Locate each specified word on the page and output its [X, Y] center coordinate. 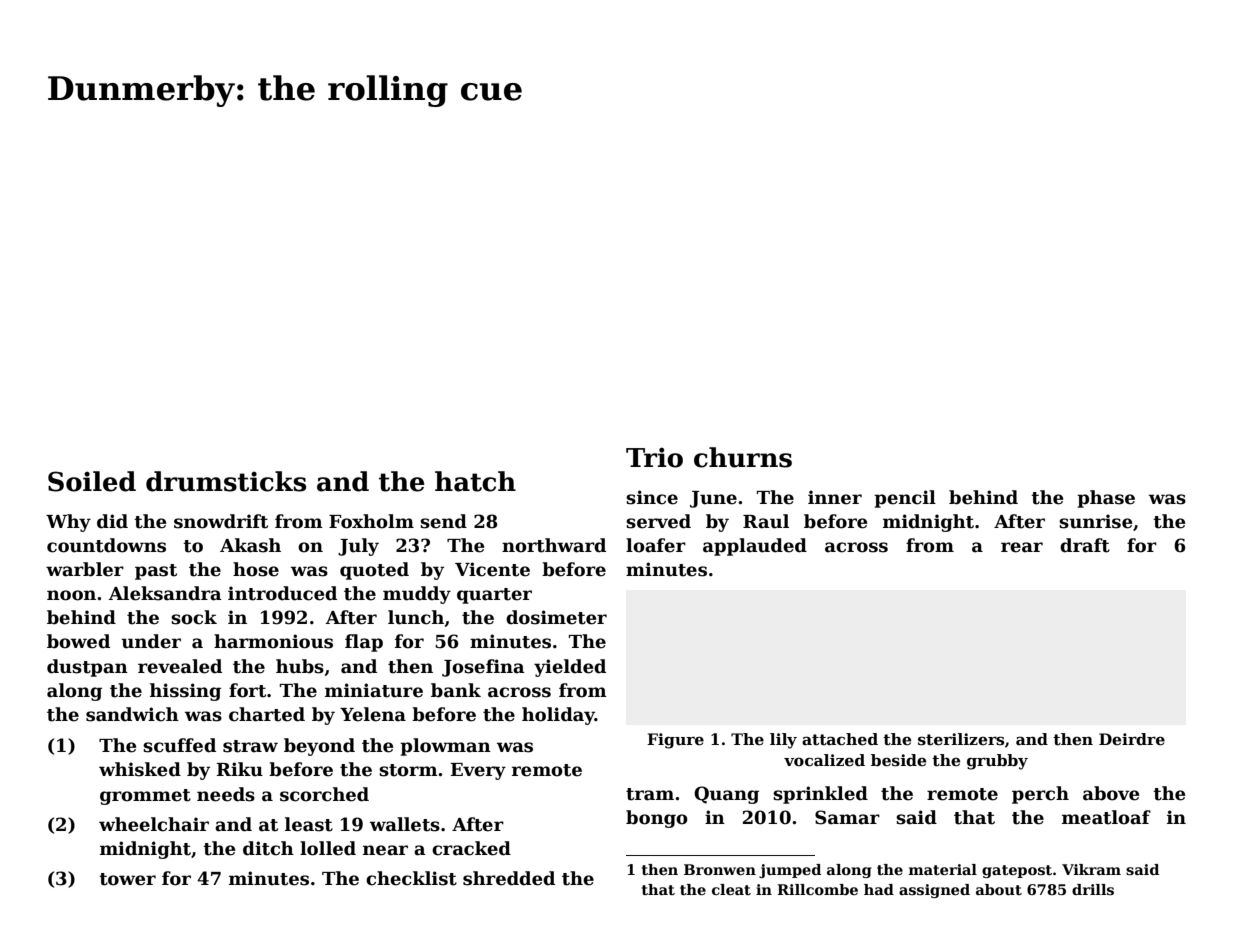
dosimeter [556, 617]
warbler [85, 569]
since [652, 497]
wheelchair [154, 824]
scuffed [179, 745]
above [1111, 793]
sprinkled [820, 795]
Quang [726, 795]
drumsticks [226, 481]
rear [1022, 547]
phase [1106, 499]
